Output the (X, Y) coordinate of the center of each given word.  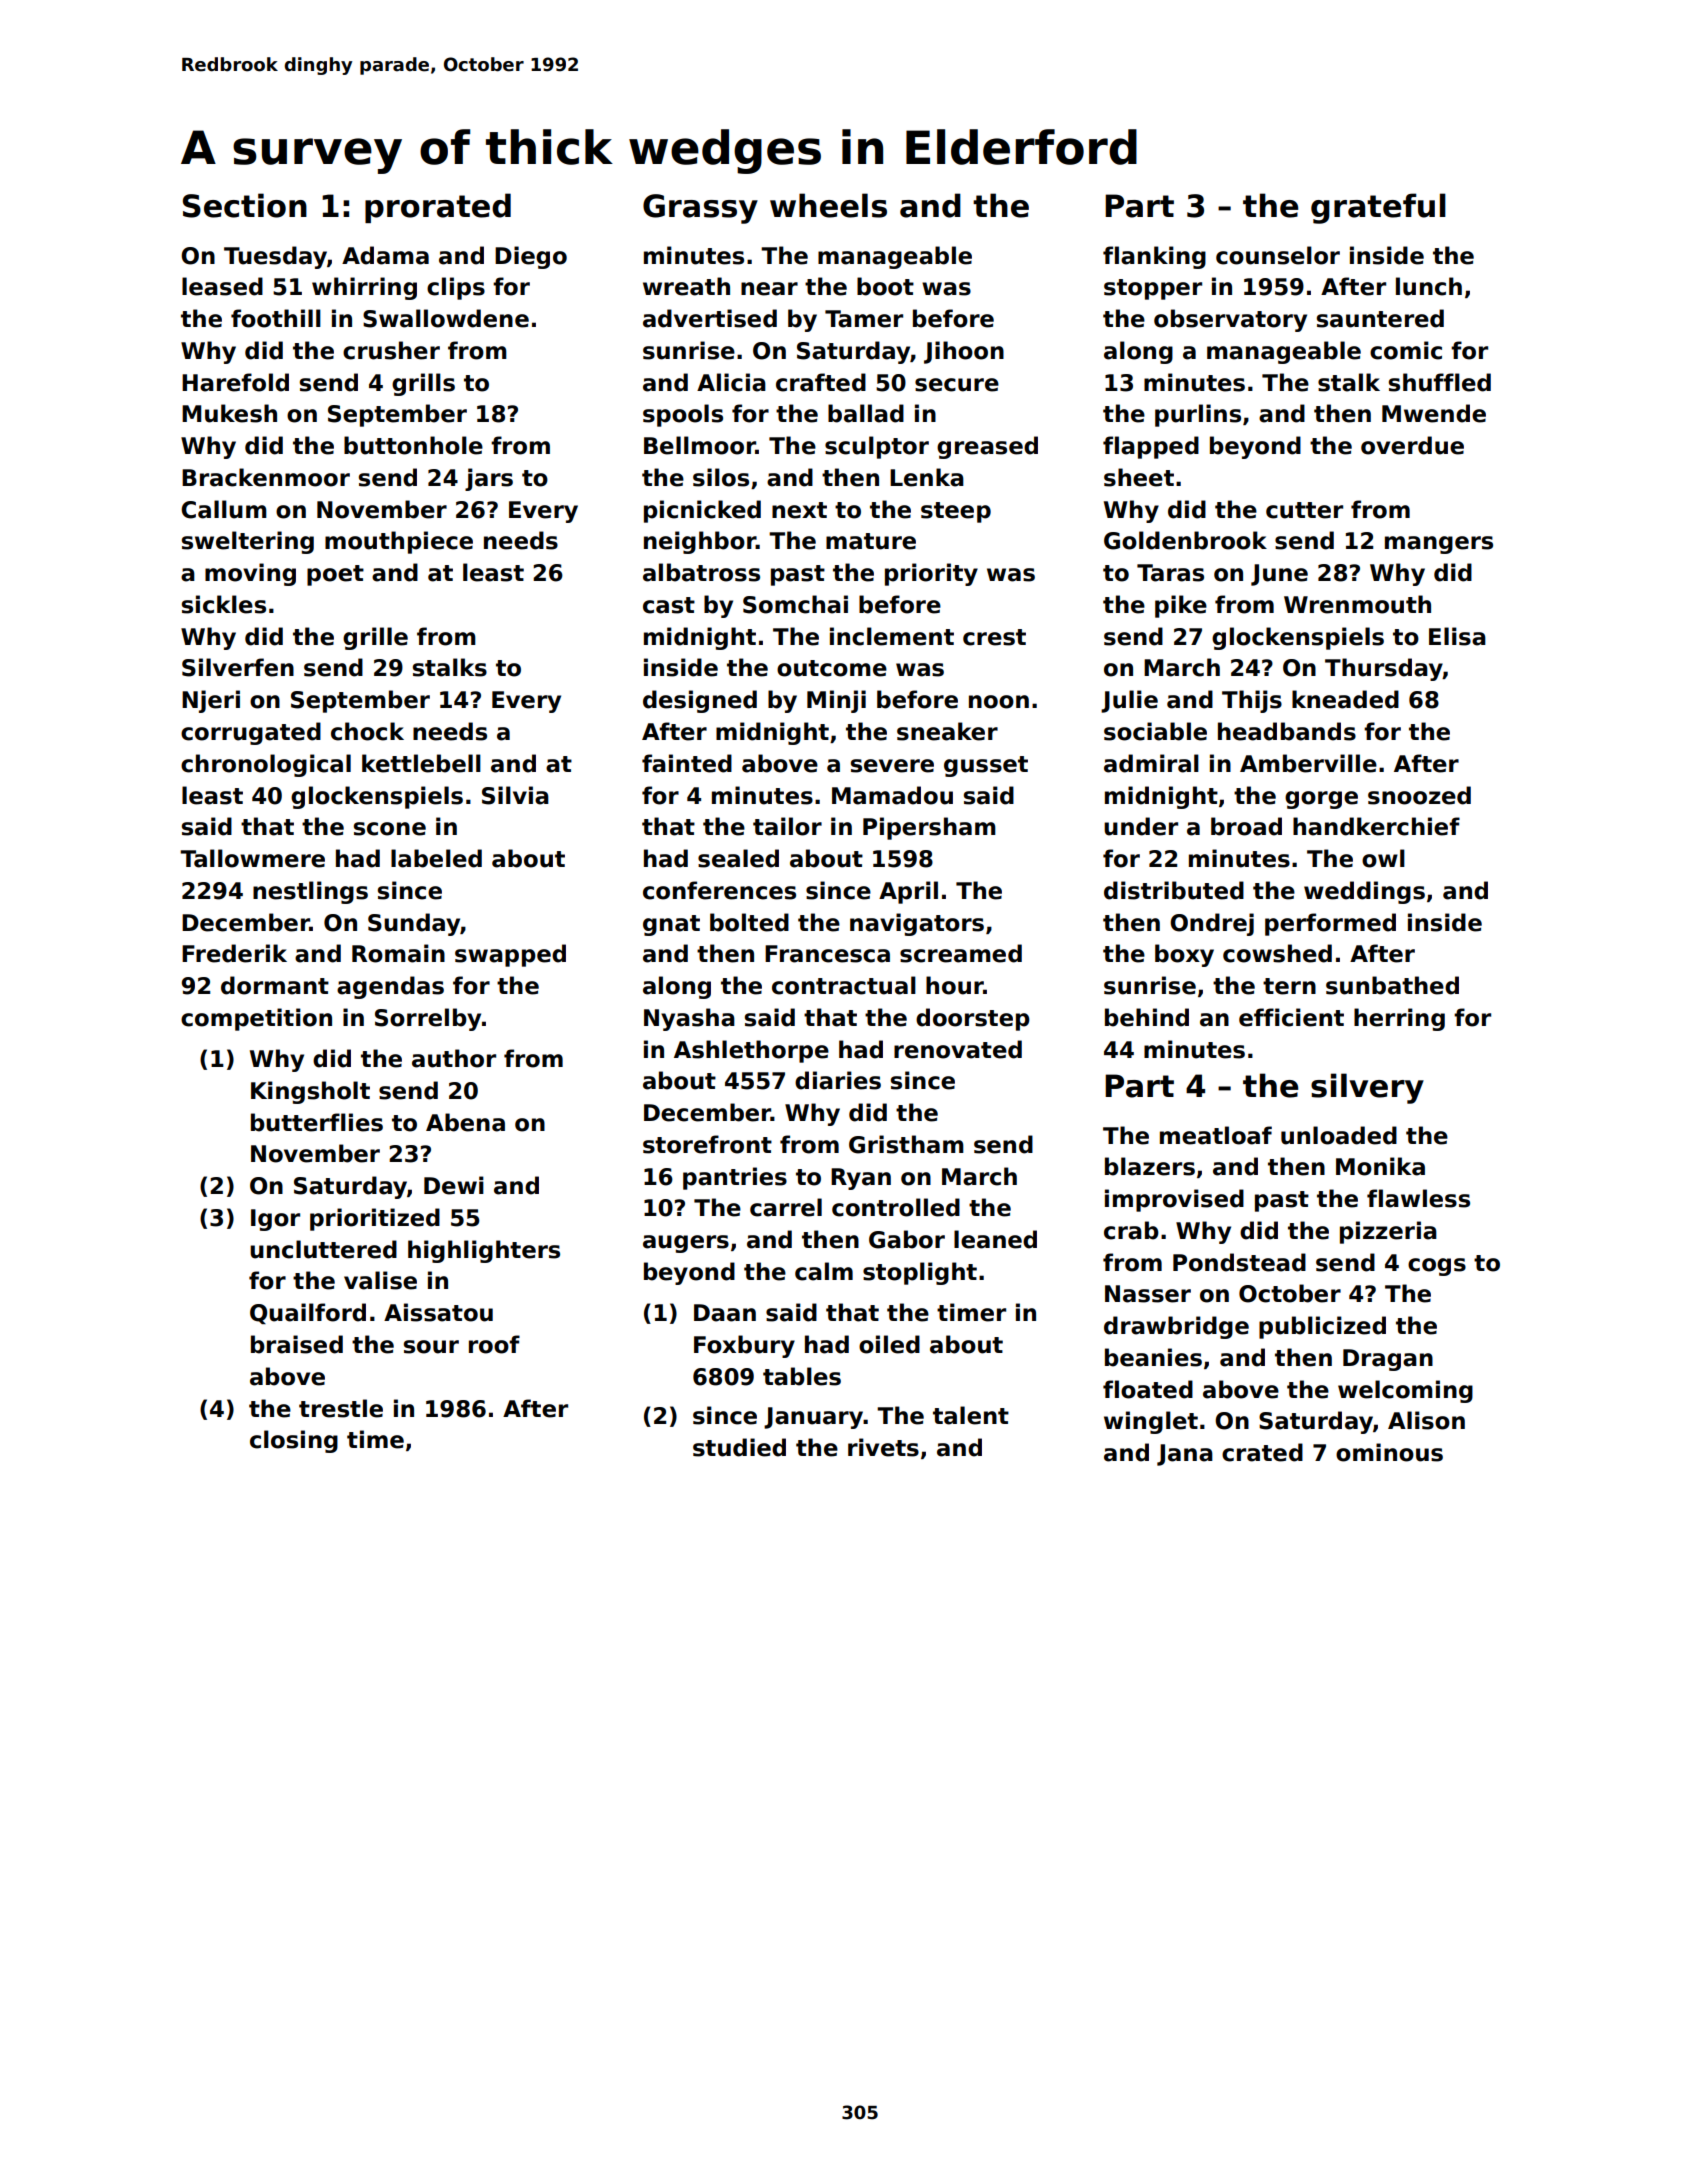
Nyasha (689, 1019)
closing (294, 1441)
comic (1406, 350)
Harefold (235, 382)
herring (1399, 1019)
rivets (883, 1447)
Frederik (234, 953)
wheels (828, 205)
